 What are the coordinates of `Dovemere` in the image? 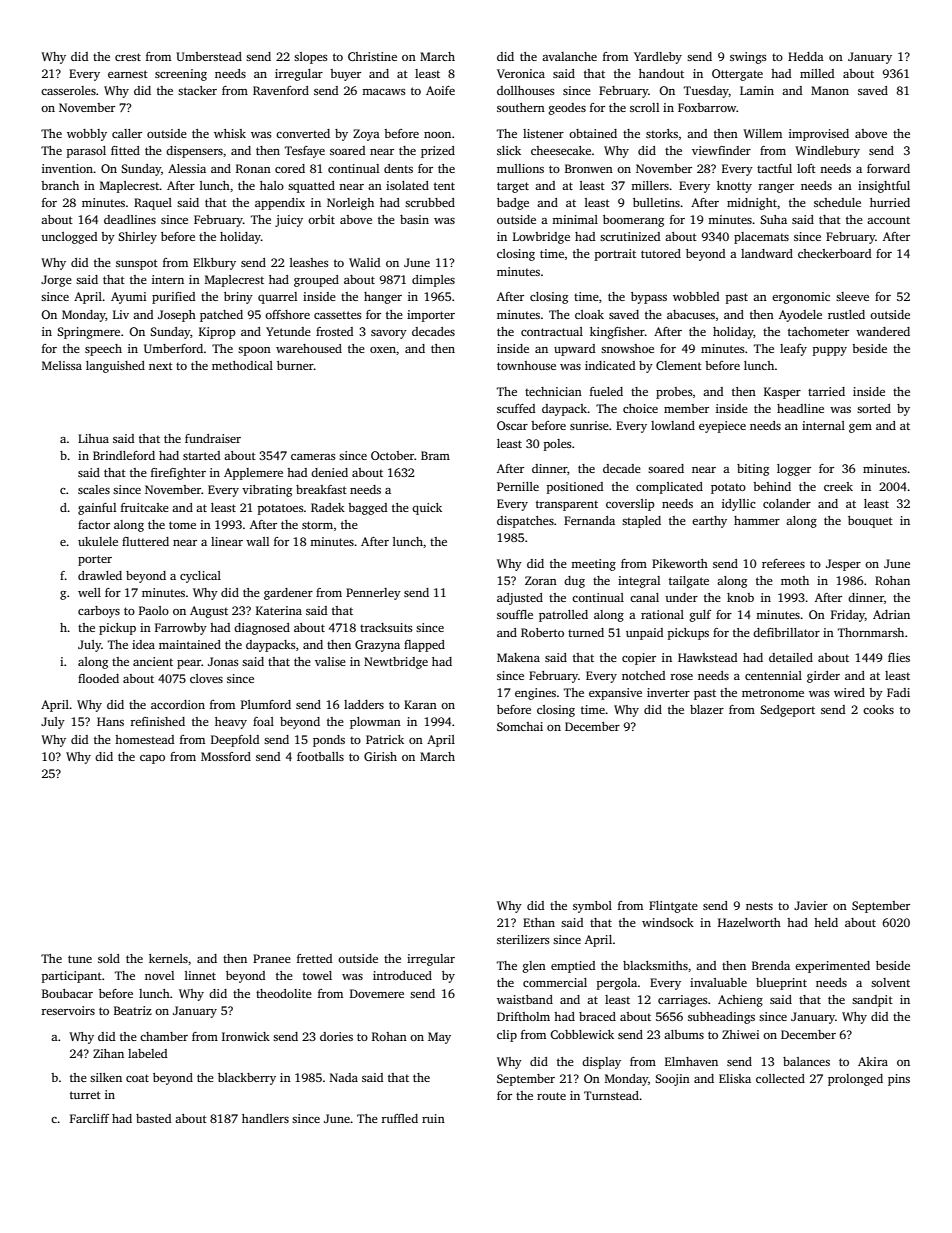 It's located at (377, 993).
